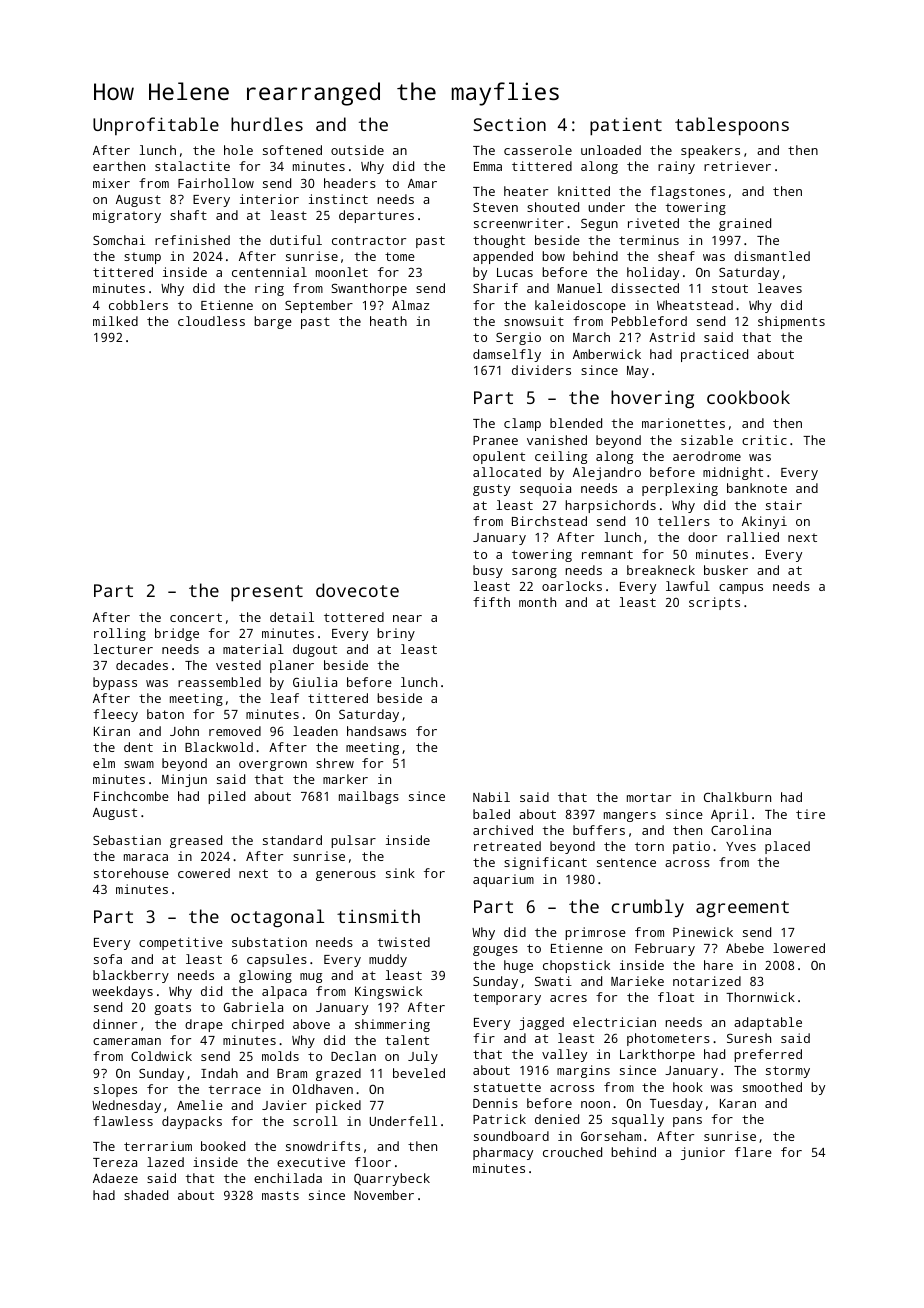 Image resolution: width=924 pixels, height=1308 pixels. I want to click on cookbook, so click(748, 397).
